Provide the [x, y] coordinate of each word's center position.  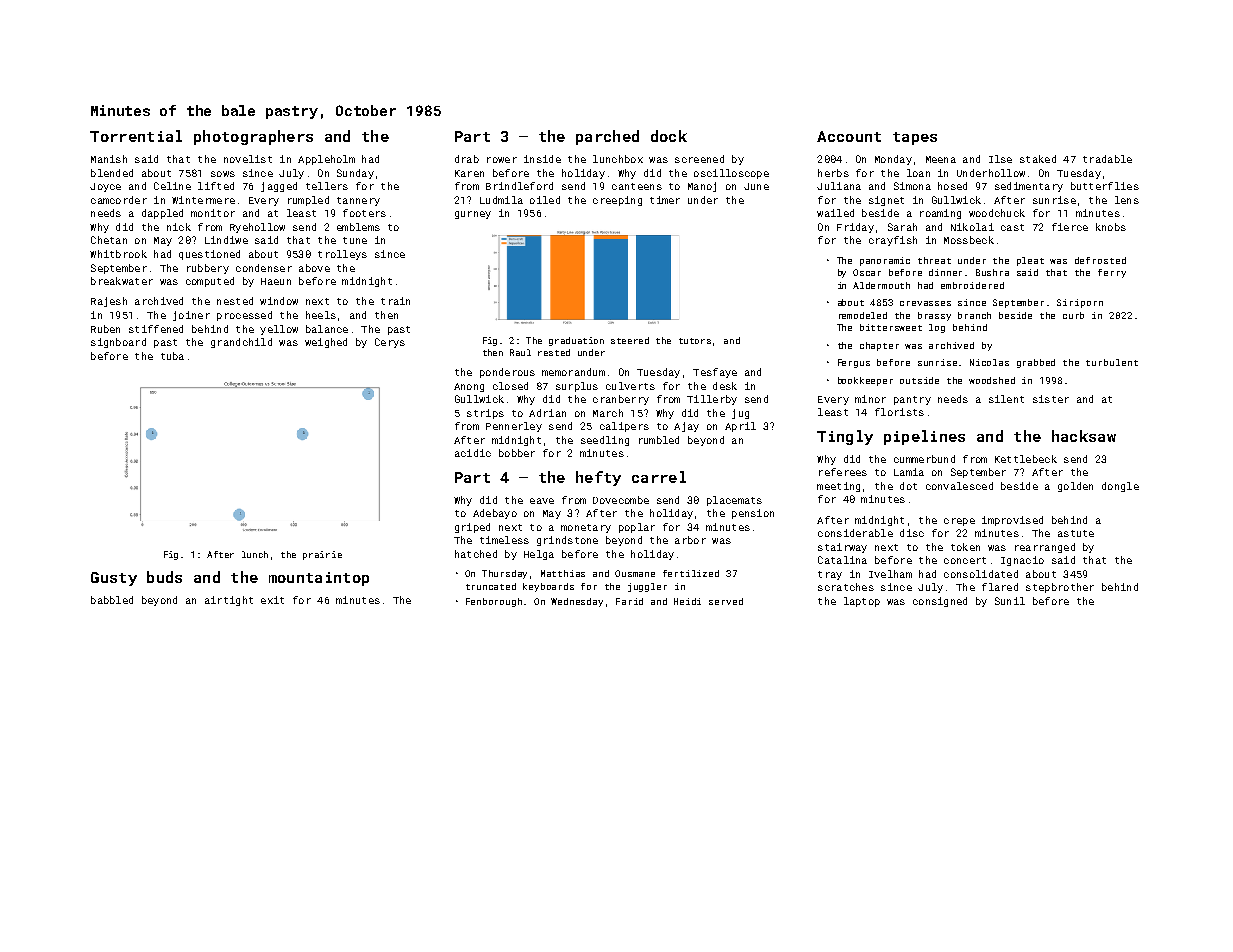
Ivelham [890, 574]
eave [542, 501]
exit [272, 600]
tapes [915, 138]
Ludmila [501, 200]
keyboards [548, 587]
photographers [253, 137]
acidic [473, 453]
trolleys [342, 255]
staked [1038, 159]
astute [1076, 533]
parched [607, 137]
